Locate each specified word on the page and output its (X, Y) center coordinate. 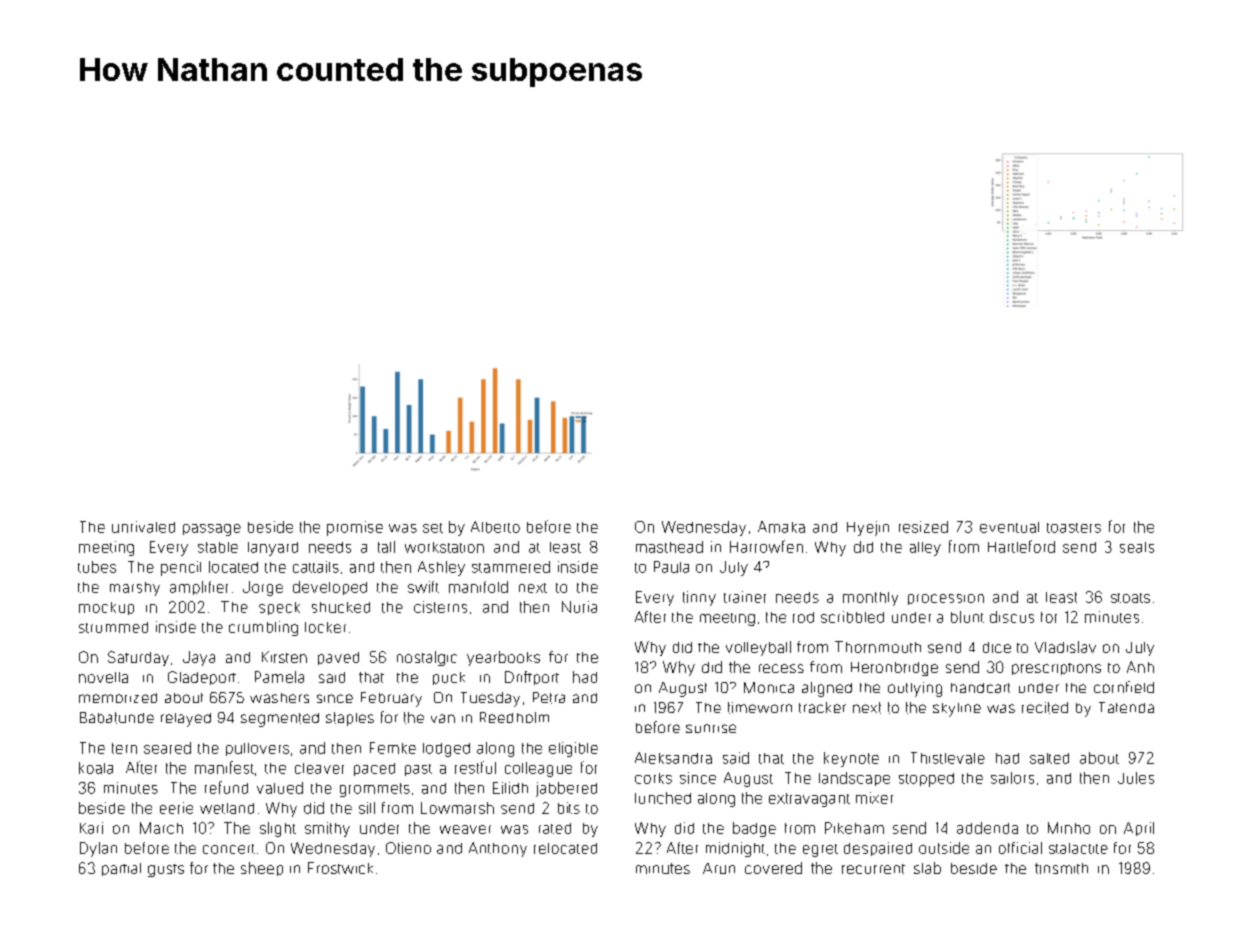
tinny (699, 598)
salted (1049, 758)
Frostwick (340, 868)
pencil (181, 568)
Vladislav (1065, 647)
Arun (719, 868)
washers (279, 698)
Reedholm (514, 717)
